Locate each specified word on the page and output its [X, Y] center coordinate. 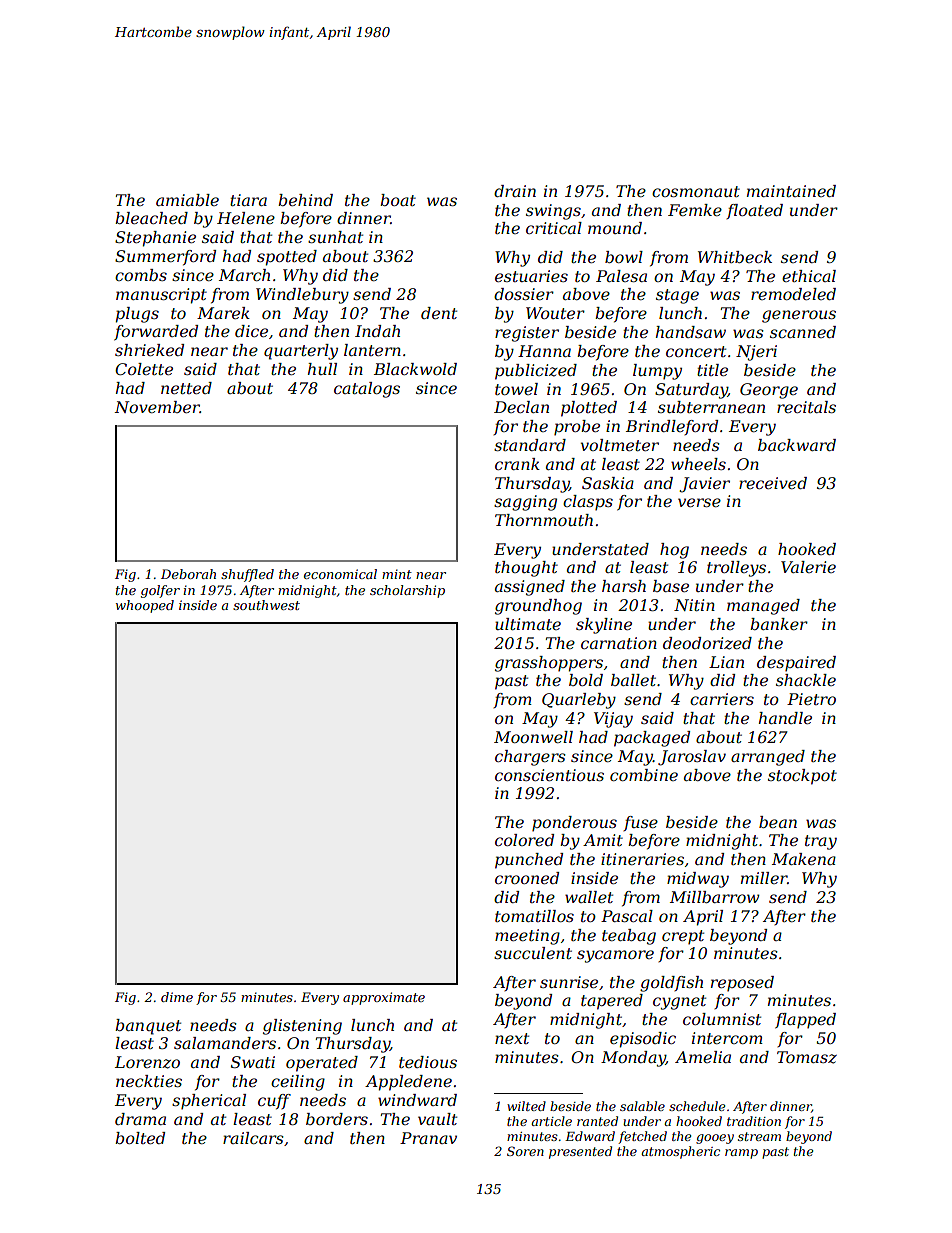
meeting [527, 937]
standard [530, 445]
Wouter [555, 313]
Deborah [188, 574]
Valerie [808, 567]
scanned [803, 332]
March [244, 275]
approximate [384, 998]
